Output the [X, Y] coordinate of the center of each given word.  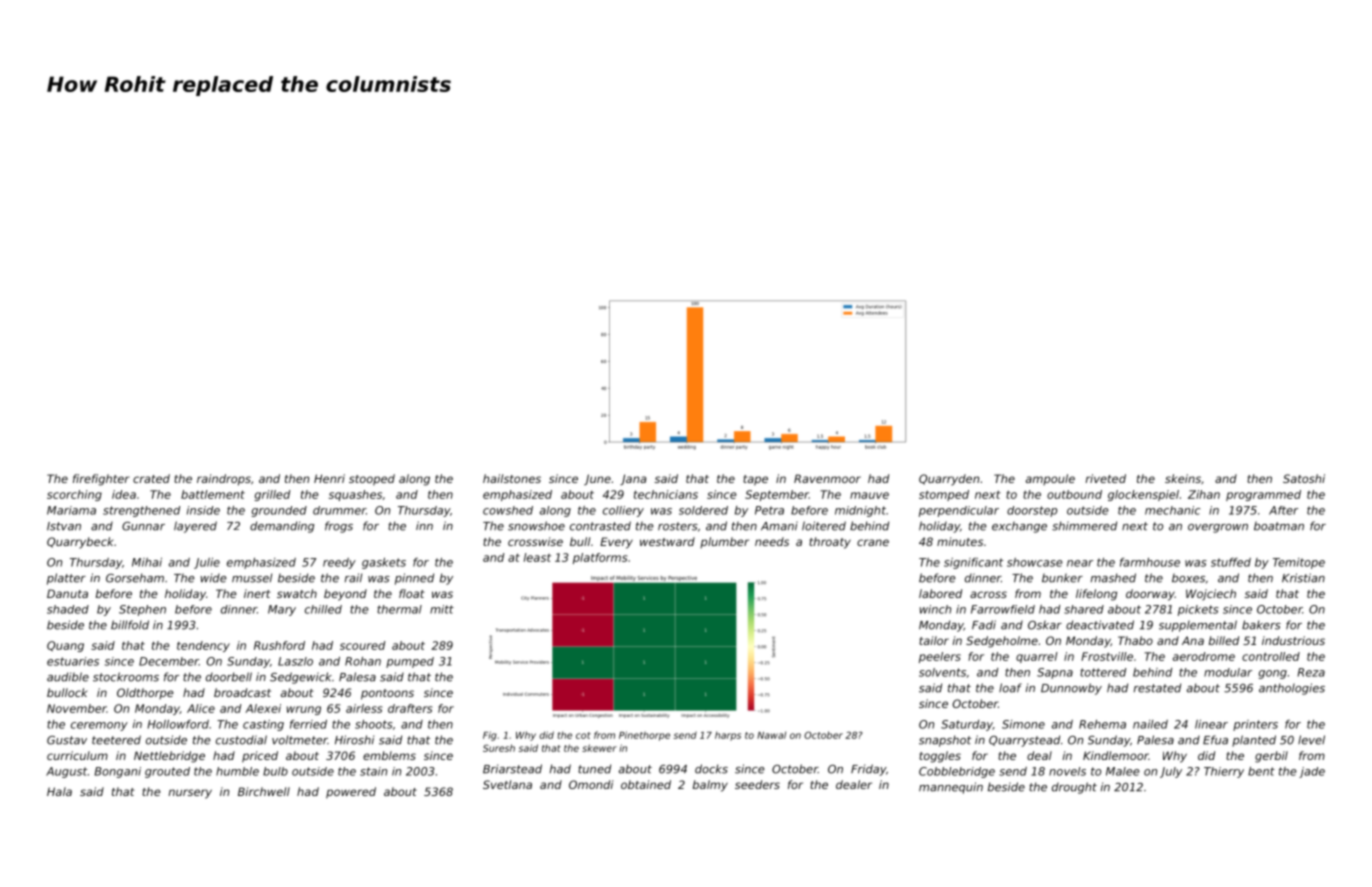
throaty [830, 543]
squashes [355, 495]
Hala [59, 791]
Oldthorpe [145, 693]
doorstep [1032, 511]
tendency [203, 646]
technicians [666, 494]
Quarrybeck [80, 543]
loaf [1010, 688]
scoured [362, 645]
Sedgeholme [1002, 642]
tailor [934, 640]
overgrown [1218, 528]
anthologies [1292, 689]
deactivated [1100, 625]
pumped [410, 662]
